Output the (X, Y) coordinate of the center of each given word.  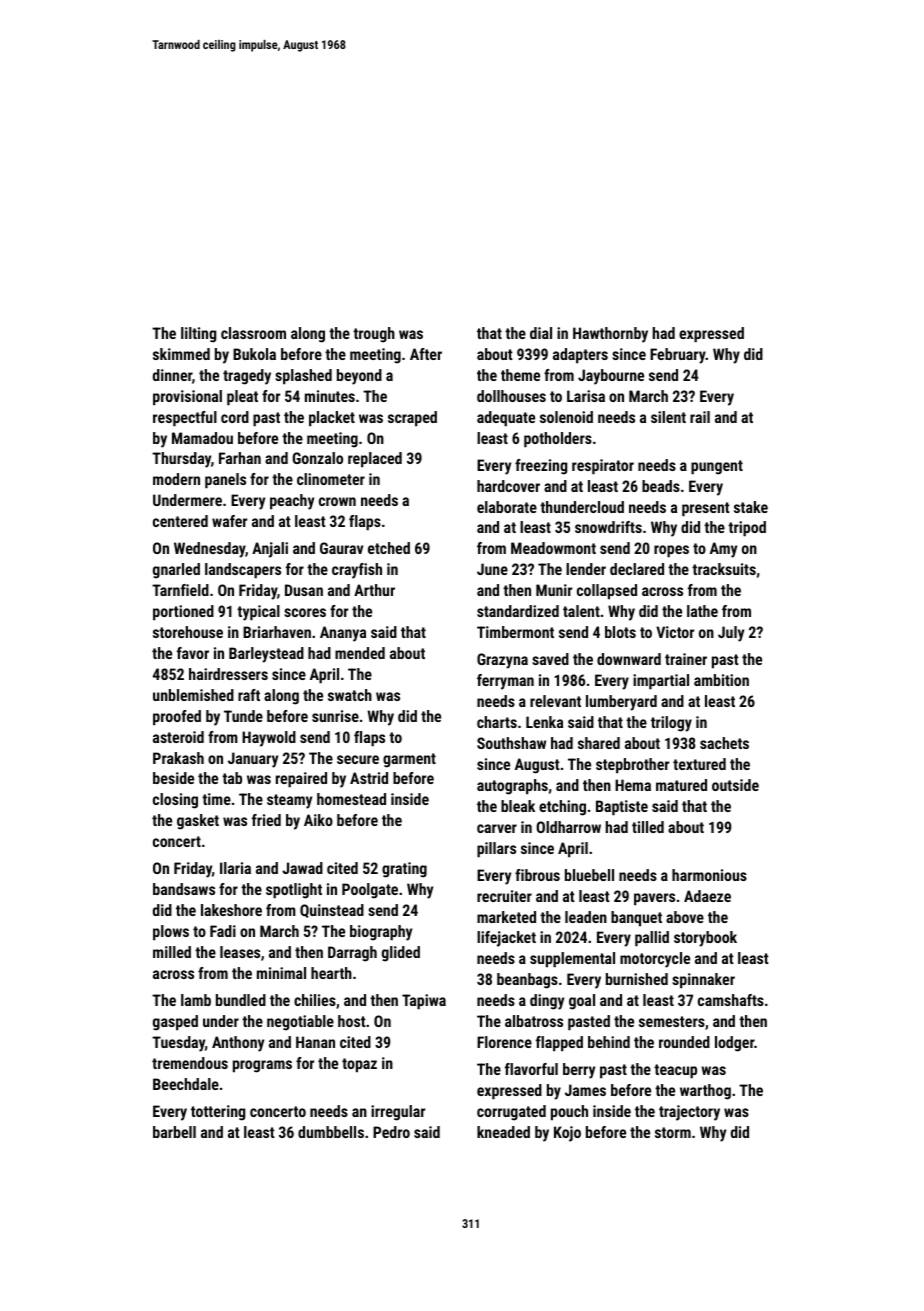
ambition (721, 680)
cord (235, 417)
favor (193, 653)
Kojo (567, 1134)
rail (700, 417)
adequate (506, 419)
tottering (218, 1113)
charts (497, 722)
